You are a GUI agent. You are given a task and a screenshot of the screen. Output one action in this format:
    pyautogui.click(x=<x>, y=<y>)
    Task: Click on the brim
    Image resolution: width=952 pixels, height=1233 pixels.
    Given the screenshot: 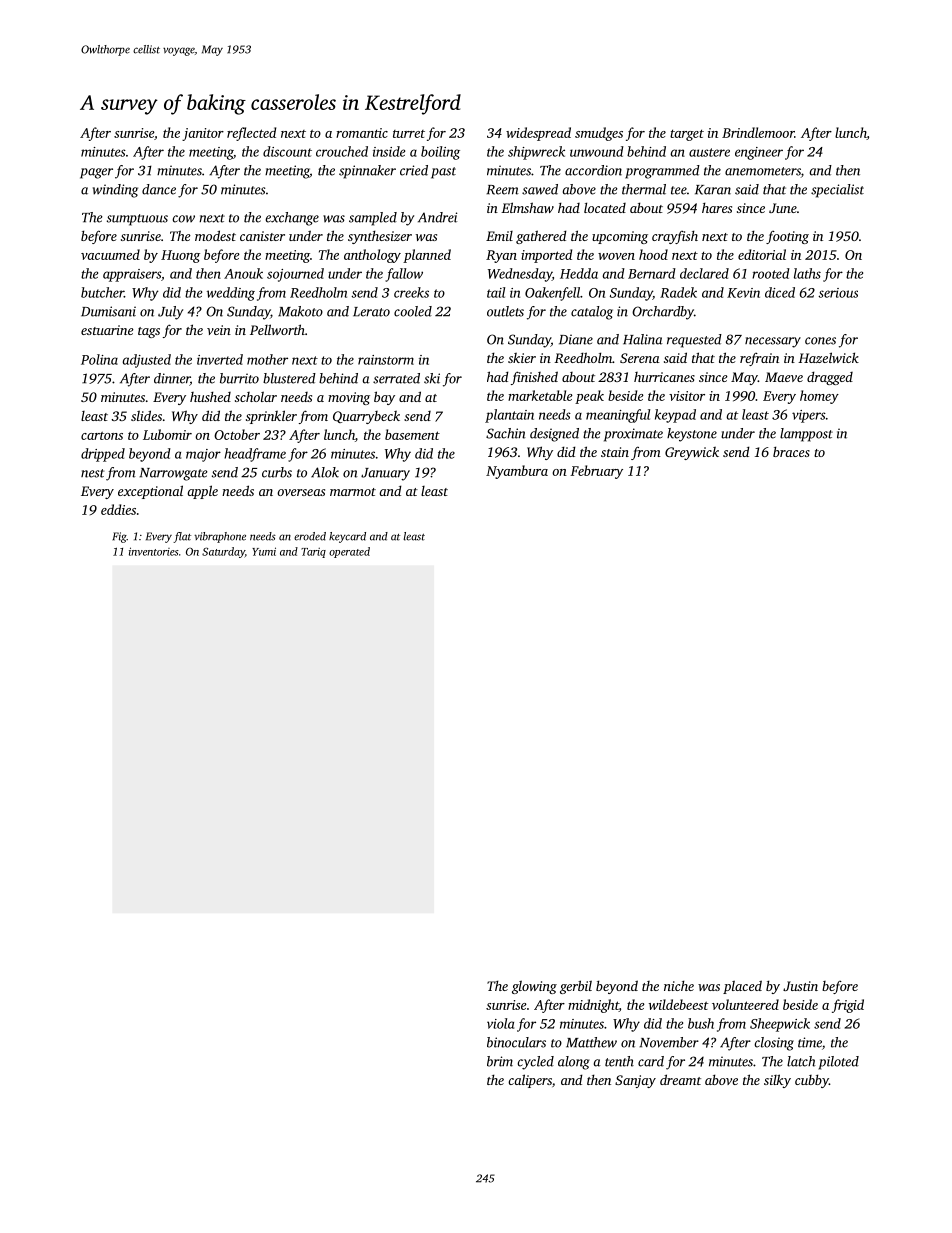 What is the action you would take?
    pyautogui.click(x=500, y=1061)
